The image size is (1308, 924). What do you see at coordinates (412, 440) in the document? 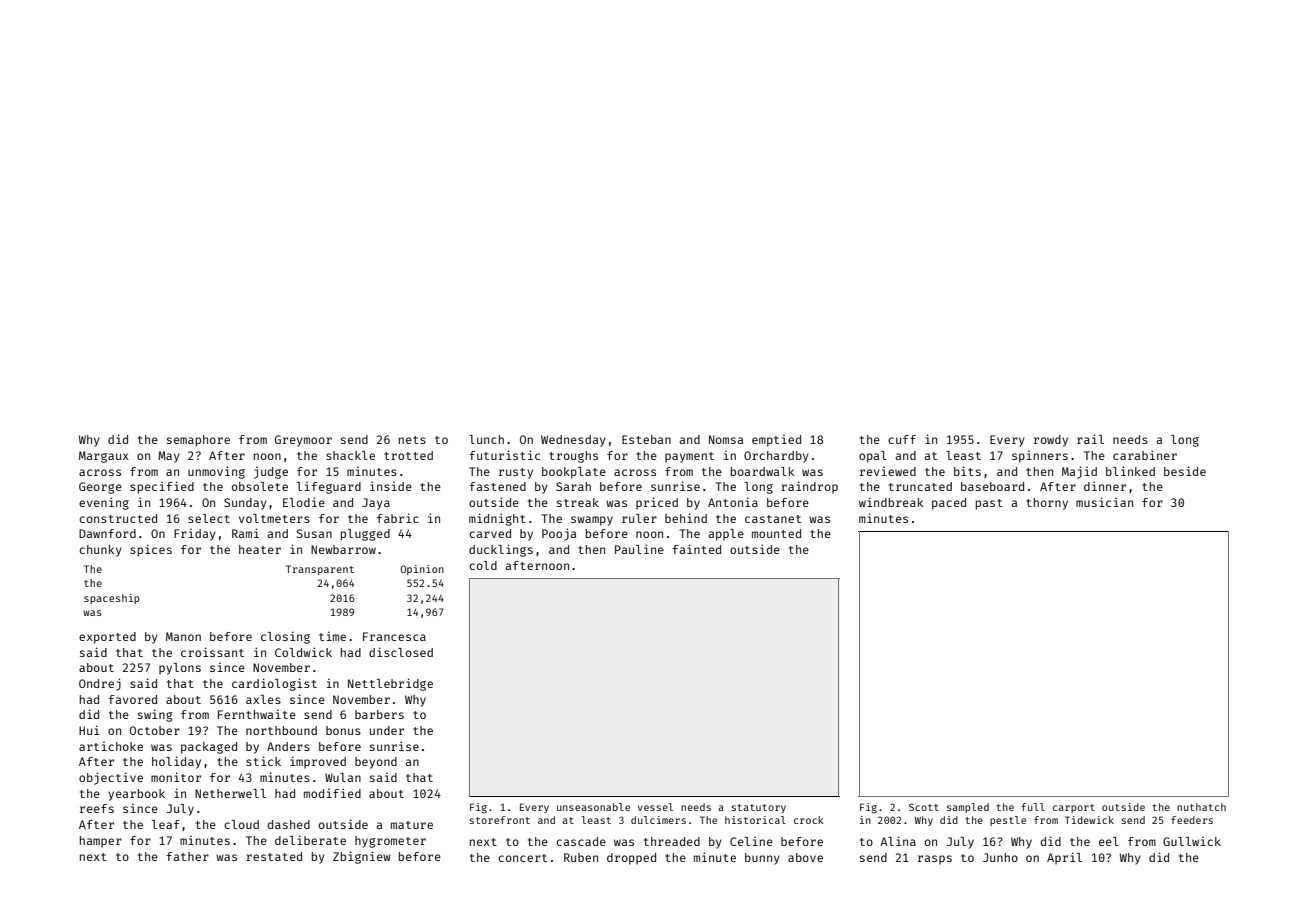
I see `nets` at bounding box center [412, 440].
